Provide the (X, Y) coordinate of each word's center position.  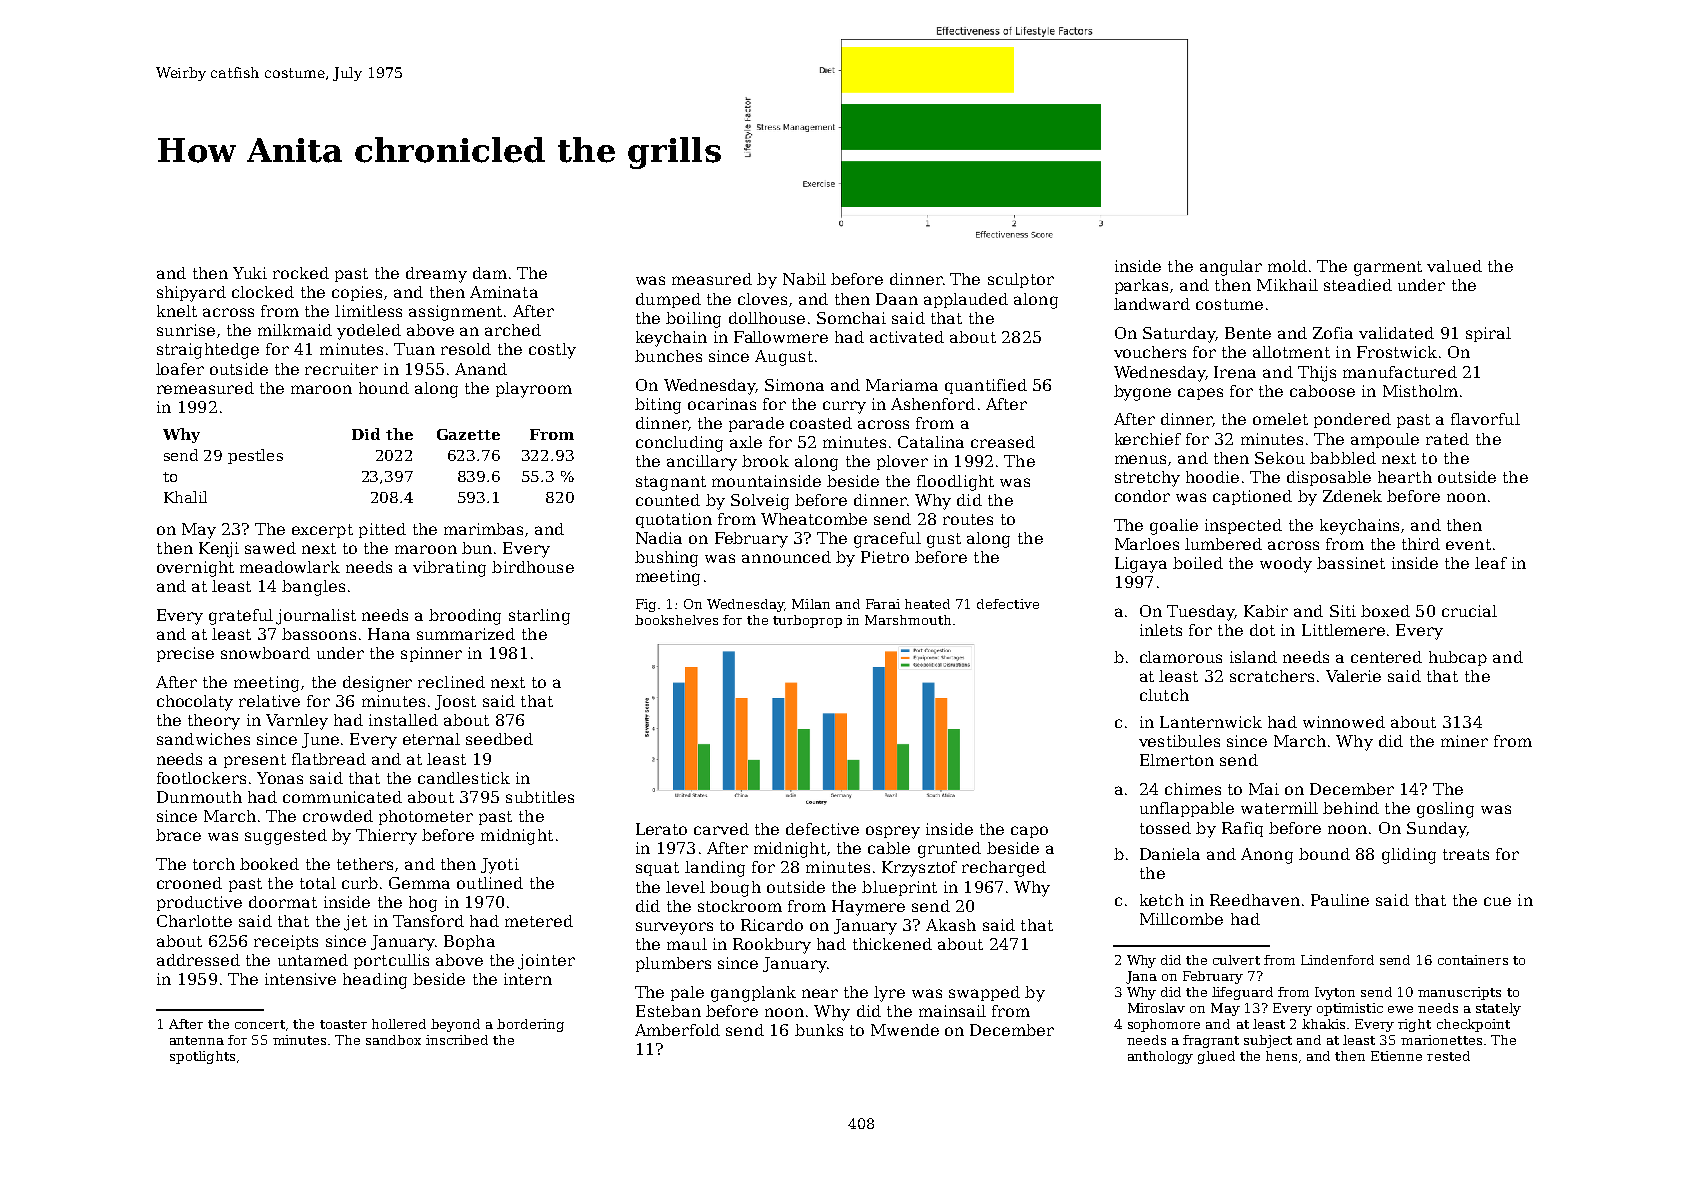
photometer (426, 817)
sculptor (1021, 280)
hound (384, 388)
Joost (455, 702)
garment (1388, 268)
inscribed (457, 1040)
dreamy (436, 275)
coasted (821, 423)
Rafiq (1242, 829)
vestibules (1179, 741)
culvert (1236, 960)
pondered (1352, 420)
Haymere (868, 908)
